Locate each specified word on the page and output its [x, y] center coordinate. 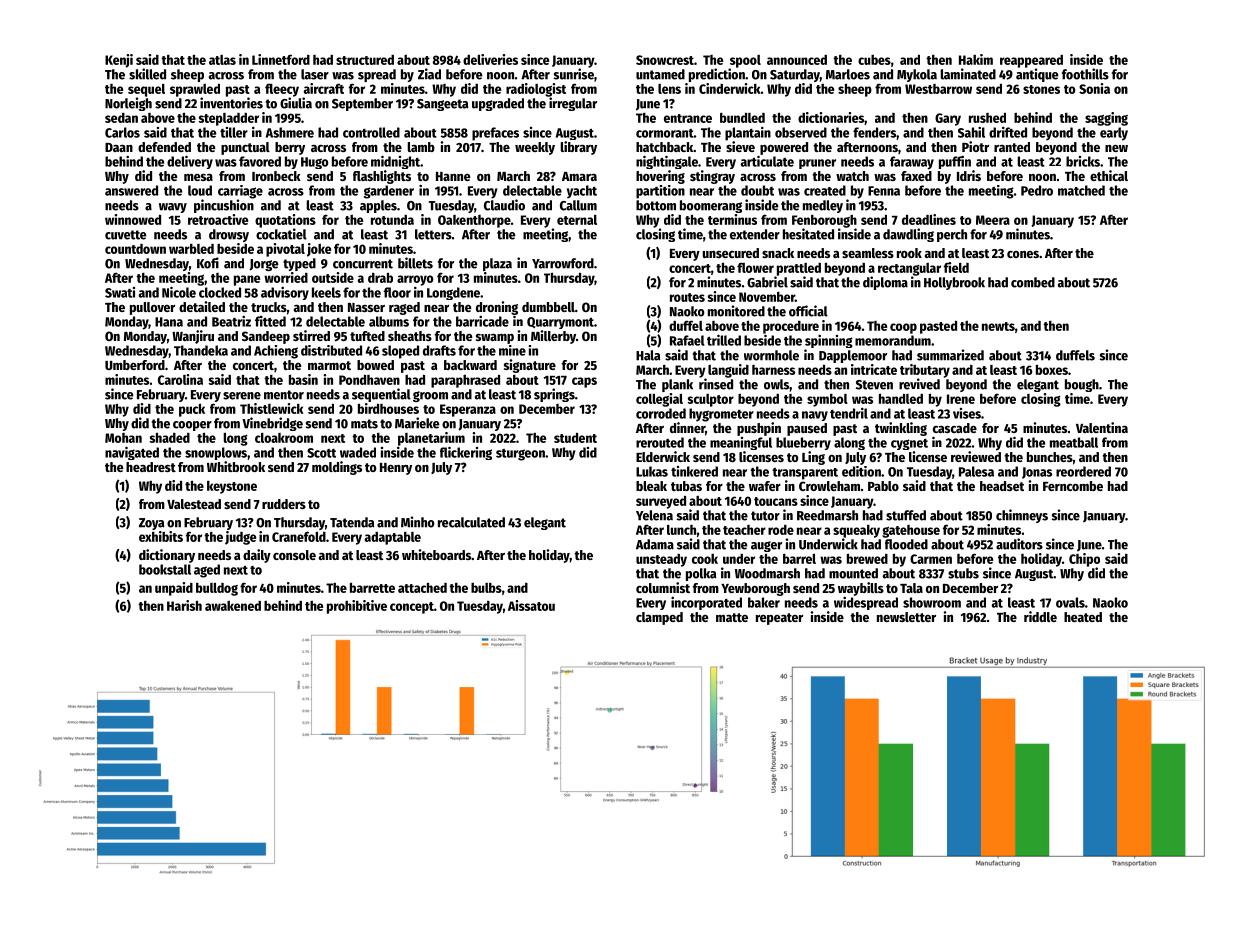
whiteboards [436, 554]
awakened [233, 606]
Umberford [135, 365]
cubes [874, 60]
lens [669, 89]
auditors [1019, 544]
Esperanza [468, 410]
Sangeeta [442, 105]
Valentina [1102, 427]
